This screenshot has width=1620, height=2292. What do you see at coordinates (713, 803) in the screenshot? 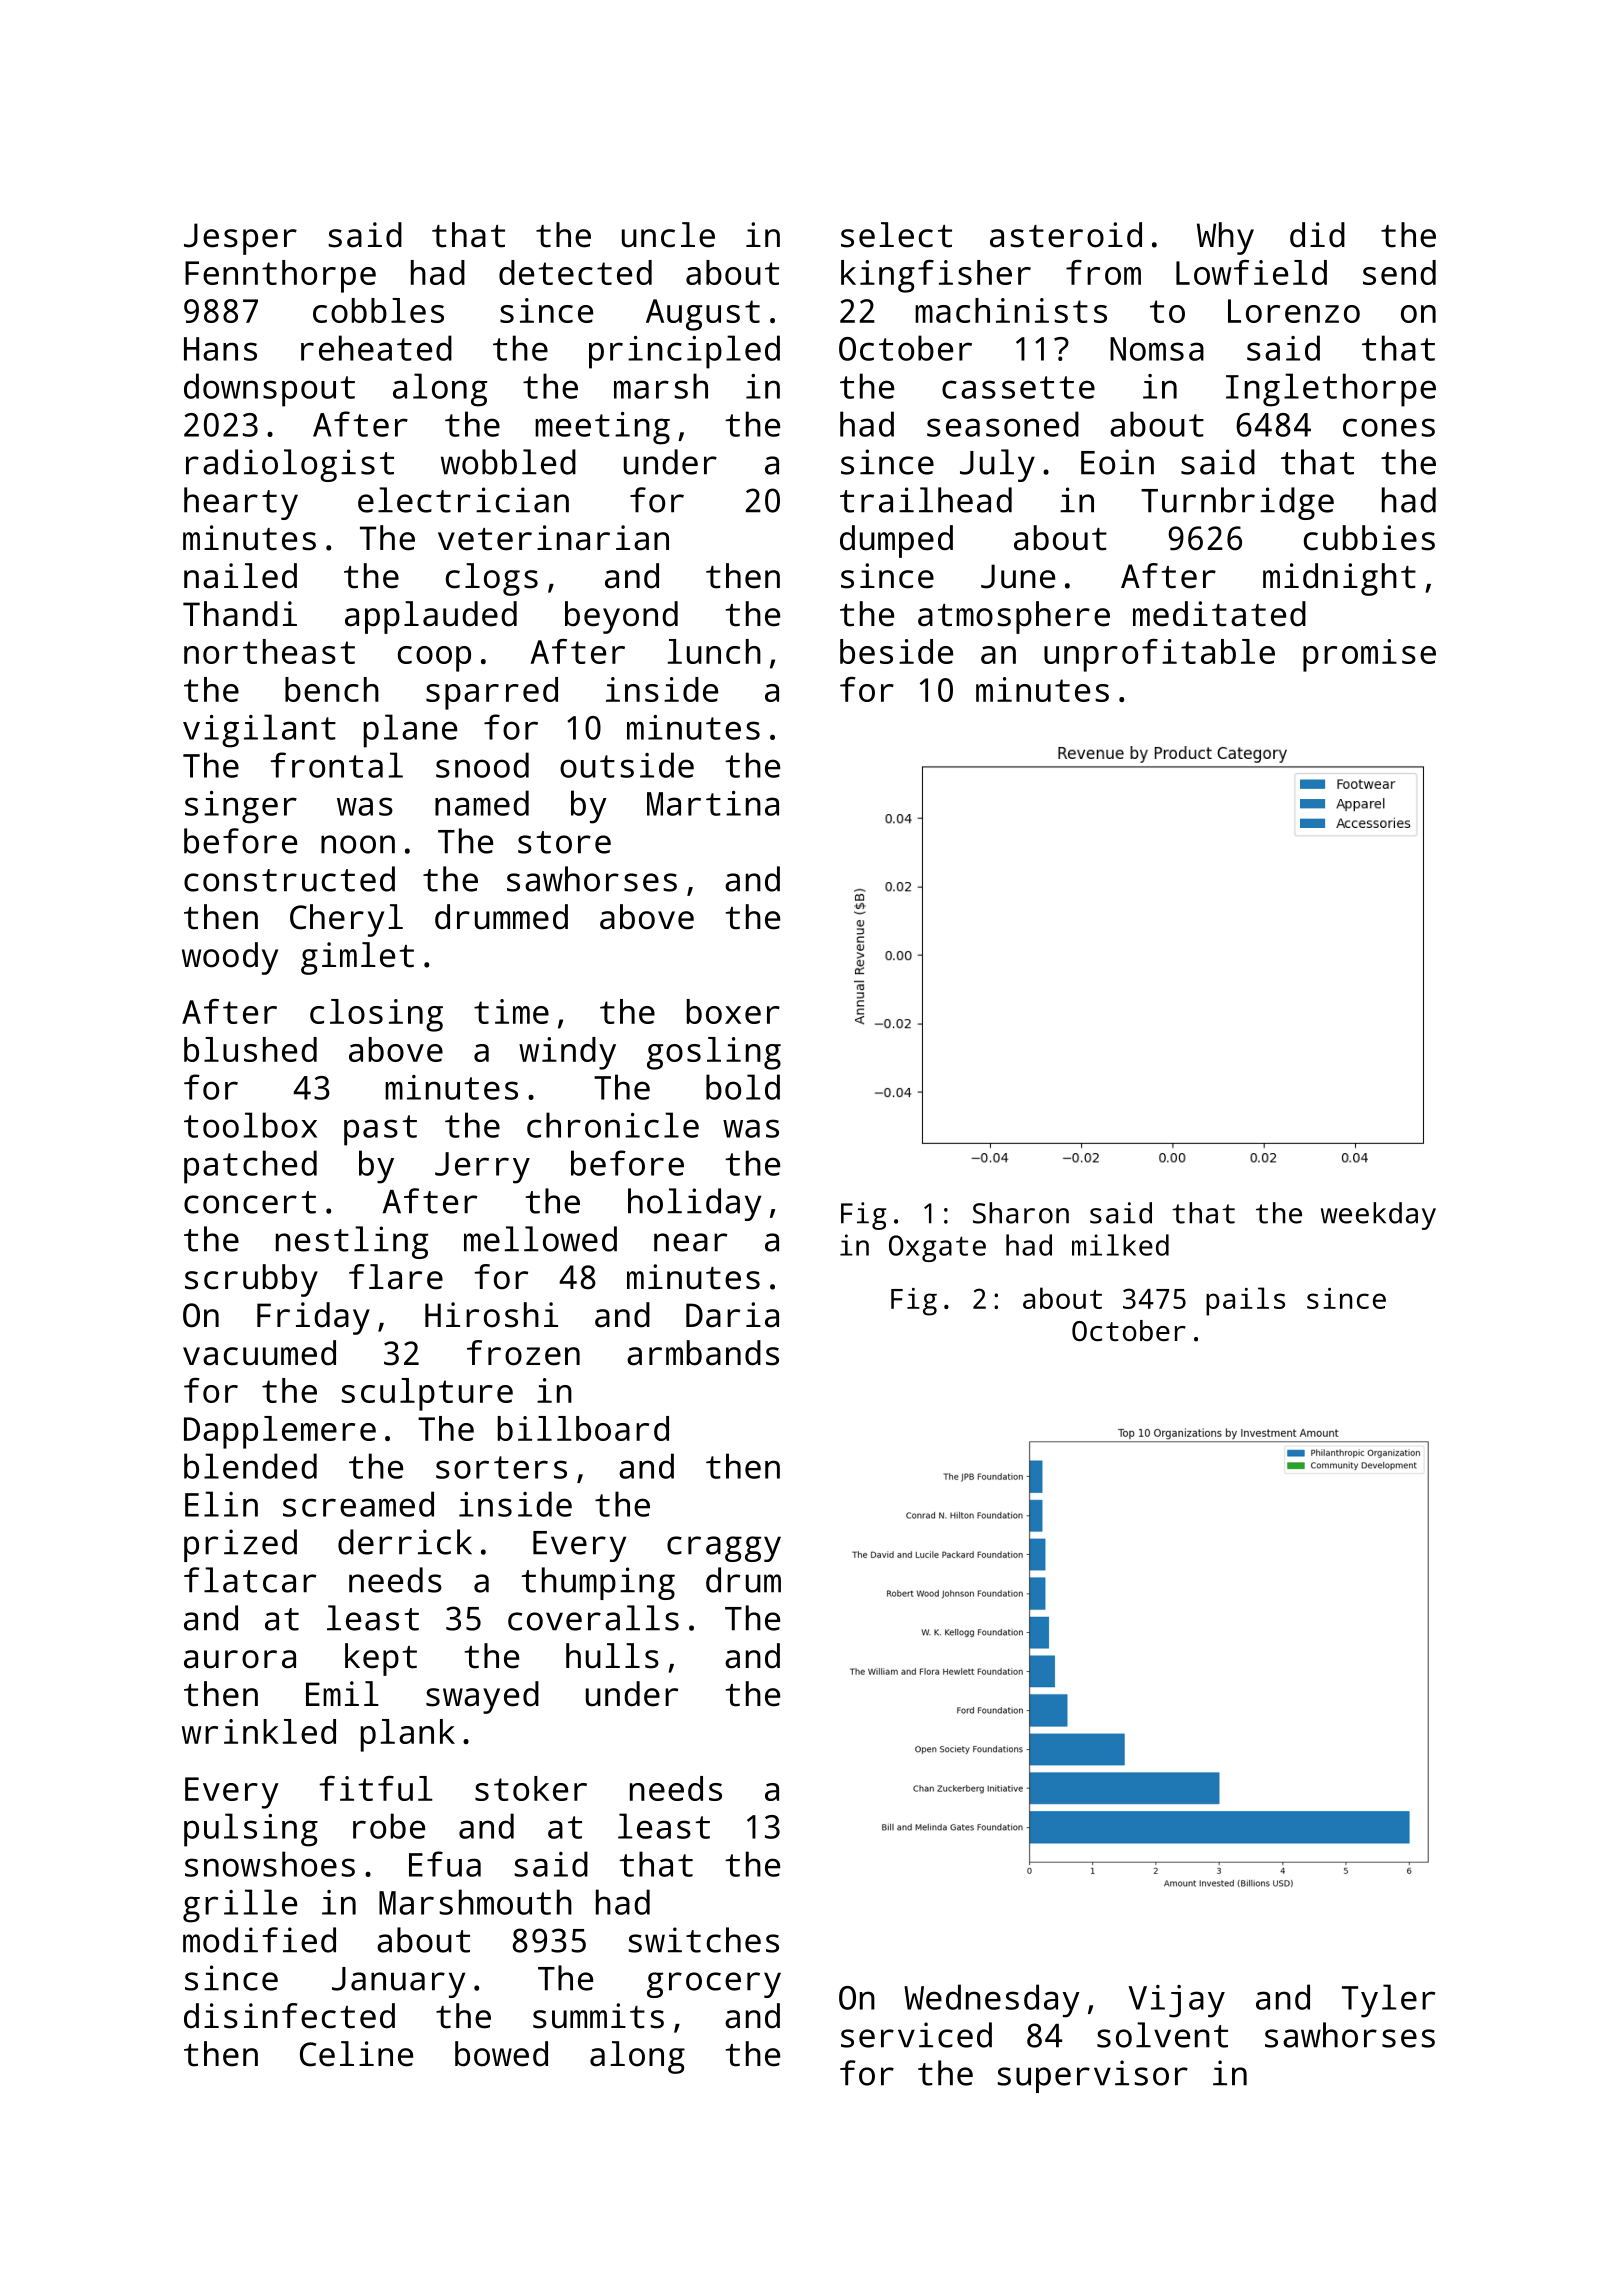
I see `Martina` at bounding box center [713, 803].
